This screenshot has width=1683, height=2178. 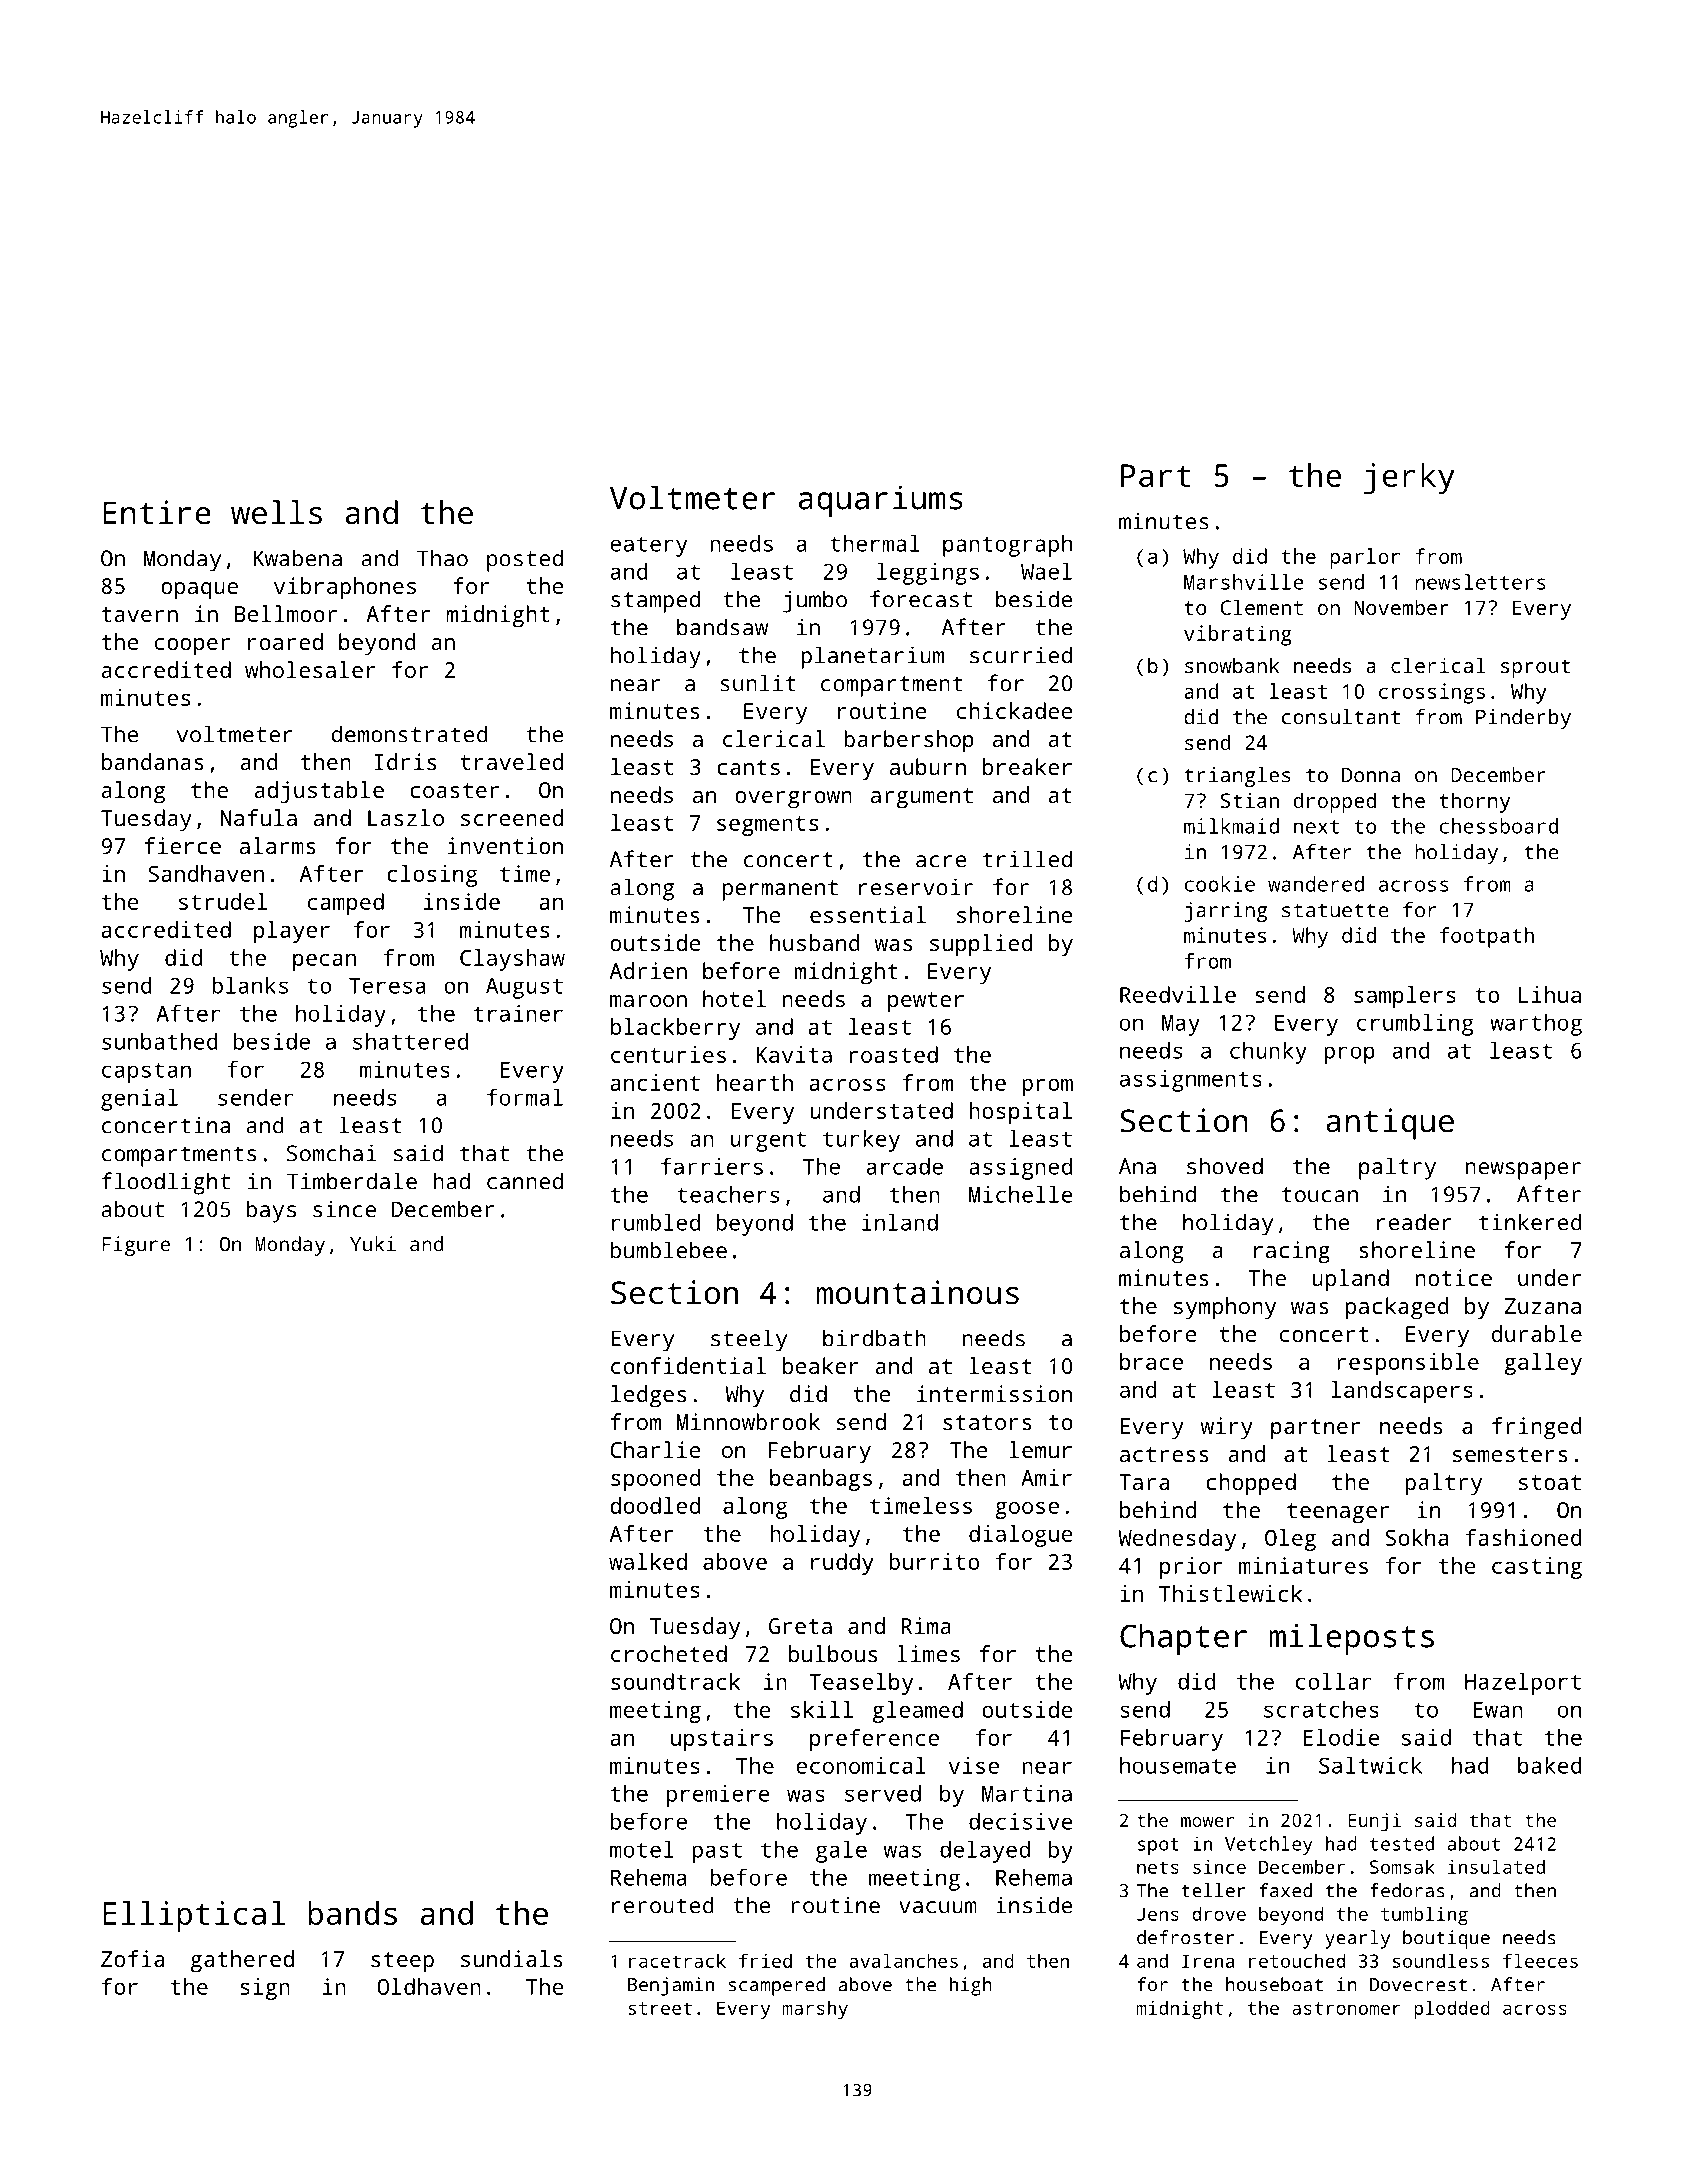 I want to click on Somchai, so click(x=332, y=1153).
